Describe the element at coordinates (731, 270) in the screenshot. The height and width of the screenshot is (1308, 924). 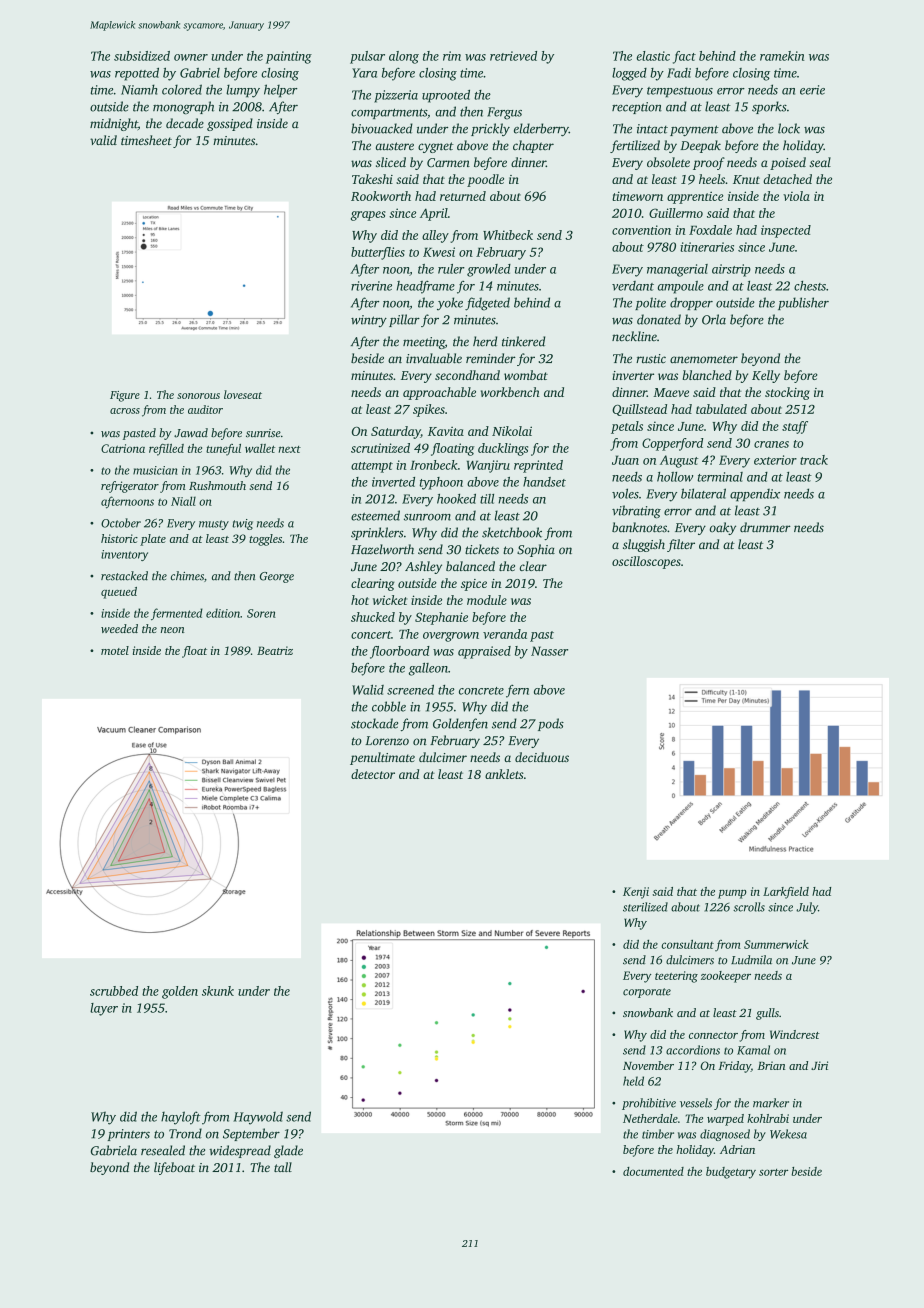
I see `airstrip` at that location.
